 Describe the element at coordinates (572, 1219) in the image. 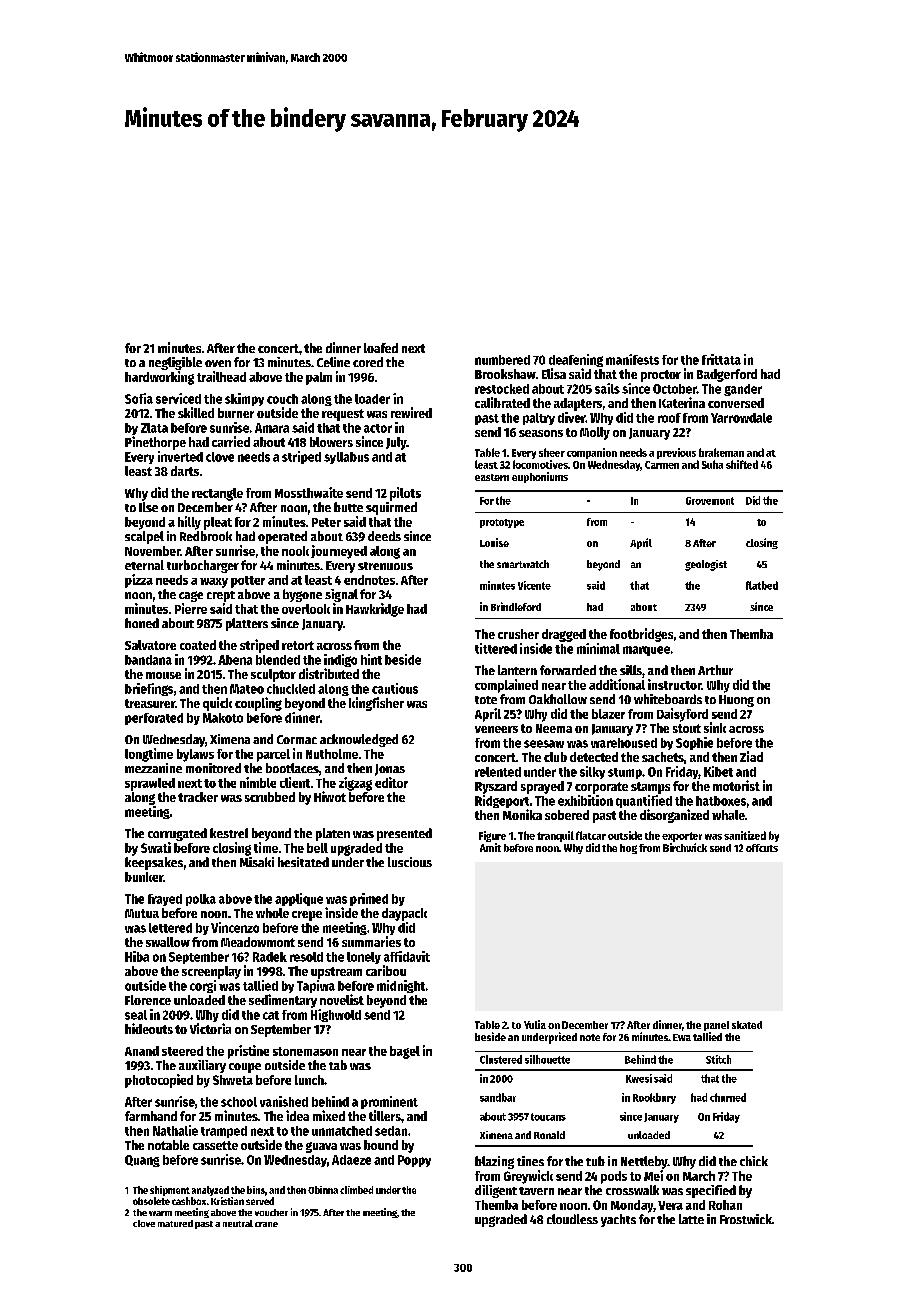

I see `cloudless` at that location.
